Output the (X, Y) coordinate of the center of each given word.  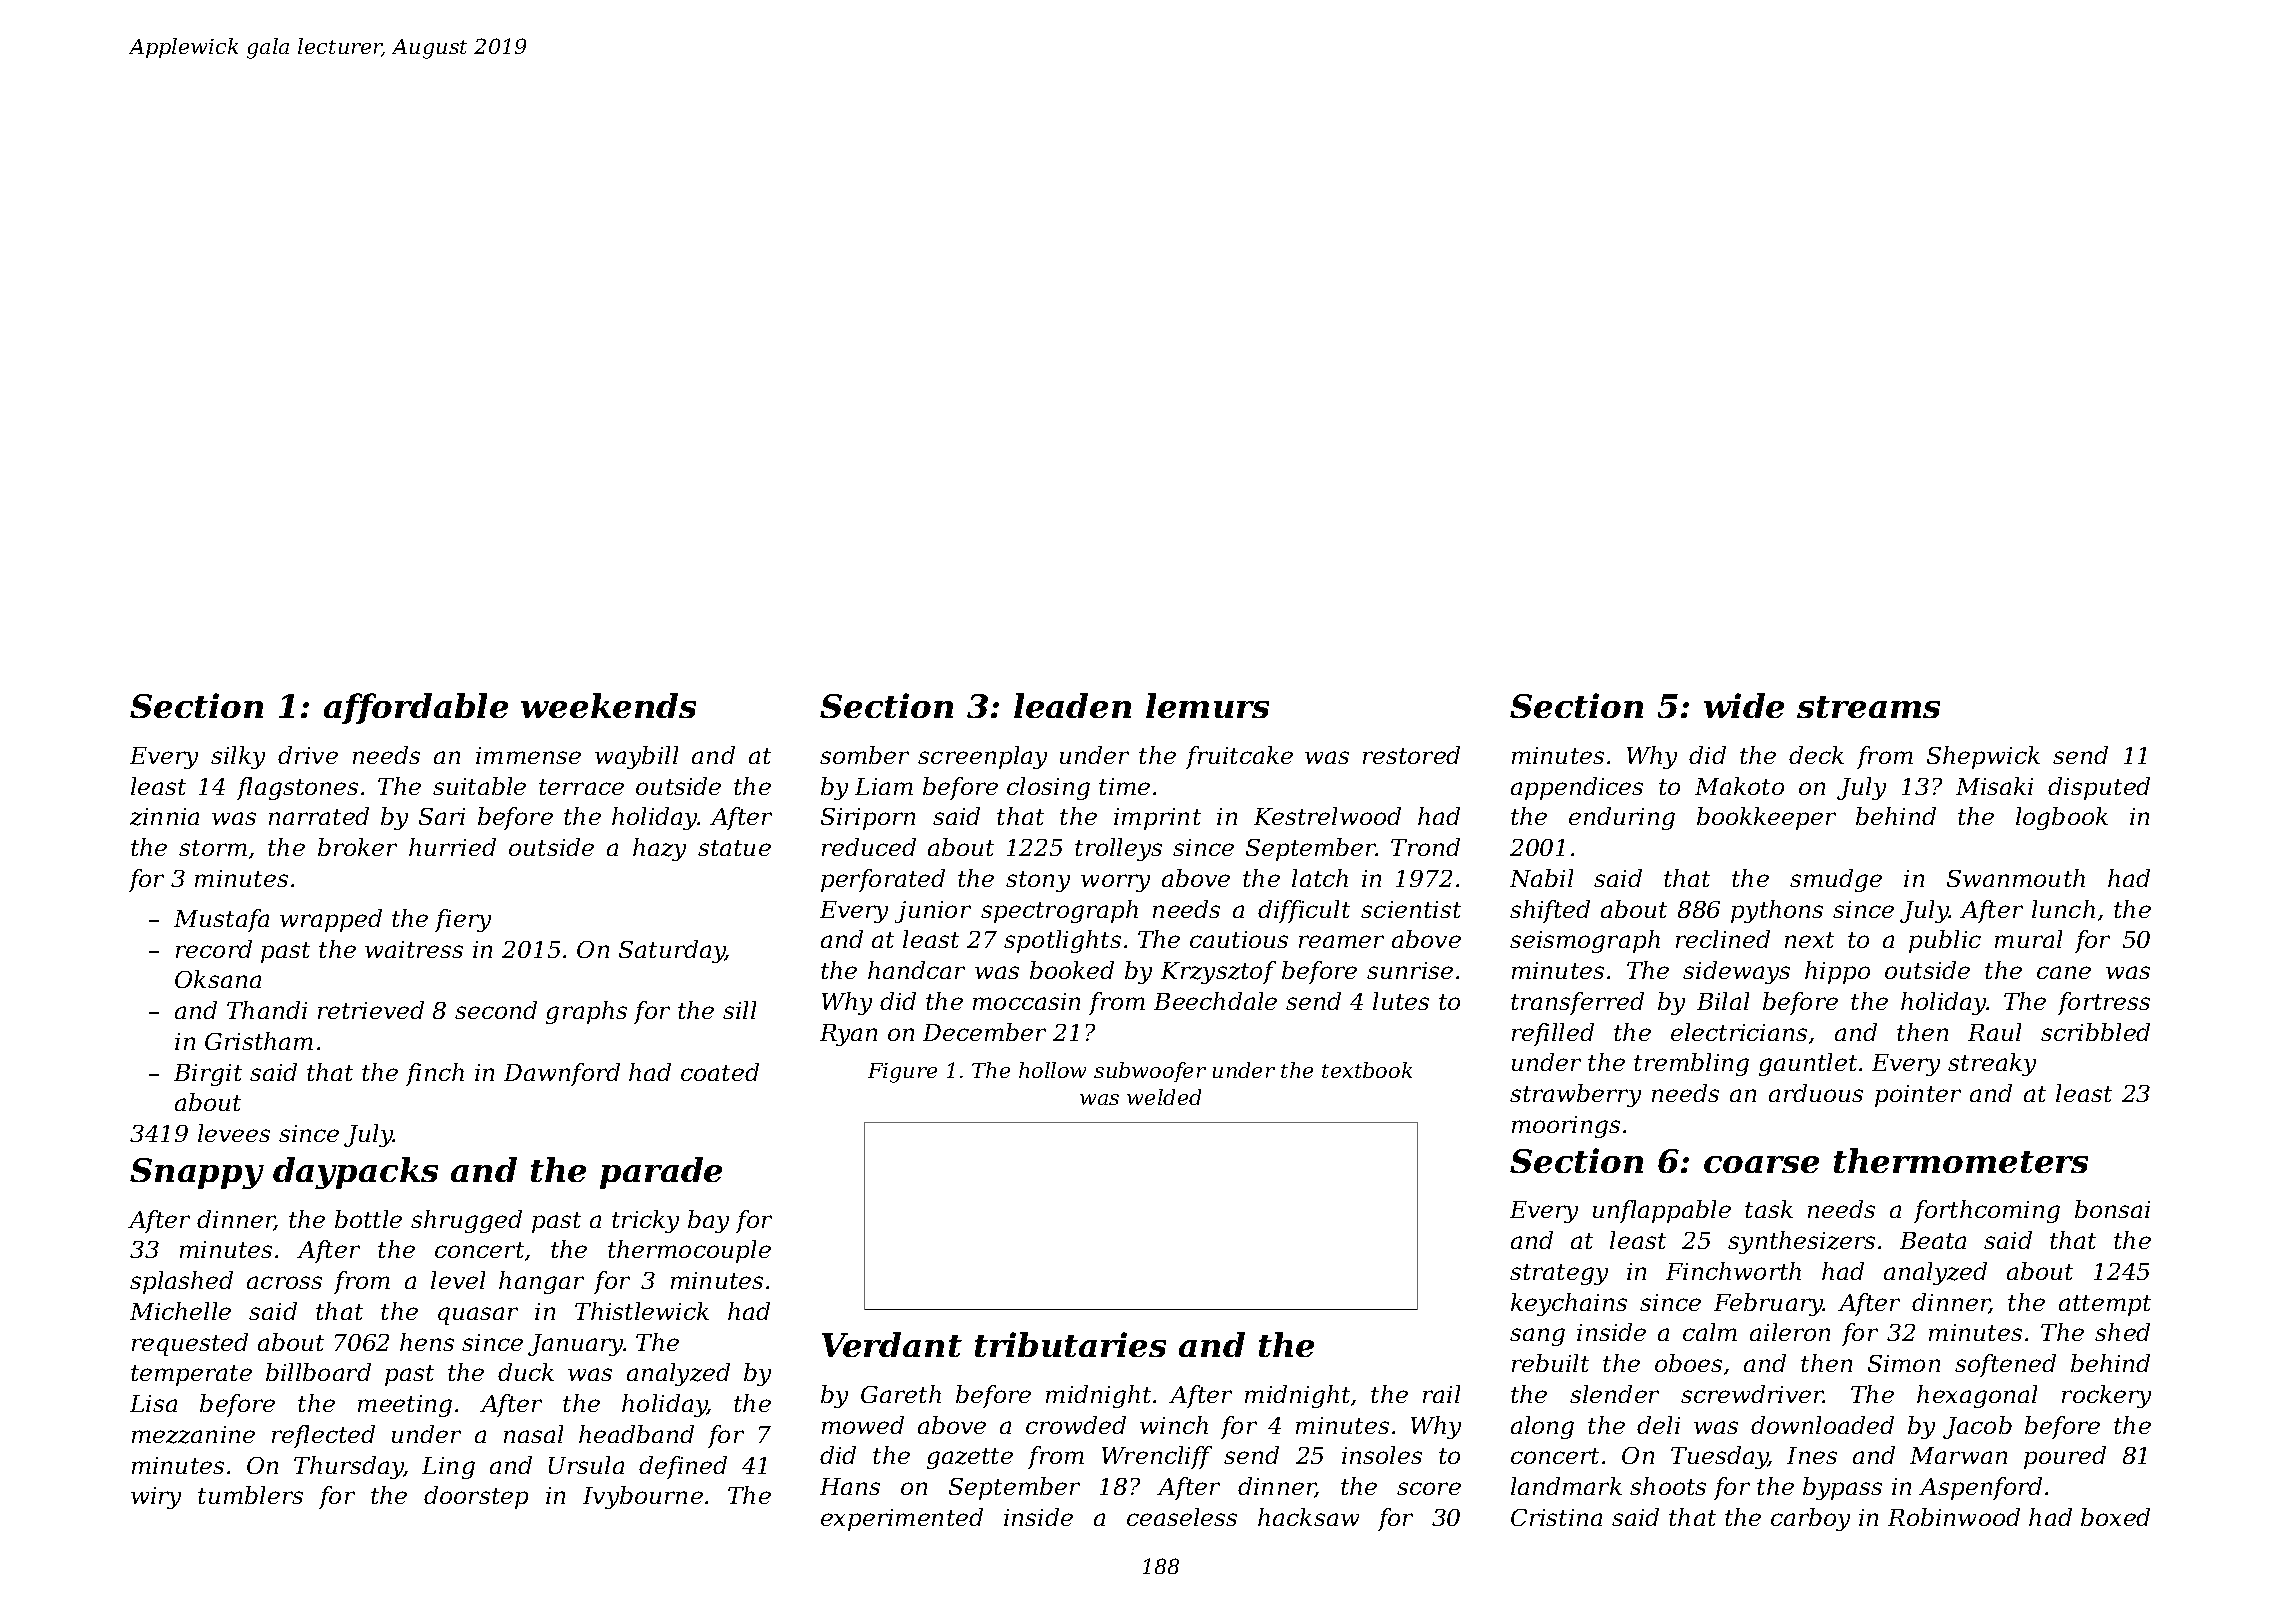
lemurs (1207, 705)
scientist (1411, 909)
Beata (1933, 1240)
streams (1868, 707)
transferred (1577, 1003)
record (214, 949)
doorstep (476, 1497)
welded (1164, 1097)
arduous (1816, 1093)
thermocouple (689, 1251)
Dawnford (562, 1074)
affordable (416, 708)
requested (190, 1344)
